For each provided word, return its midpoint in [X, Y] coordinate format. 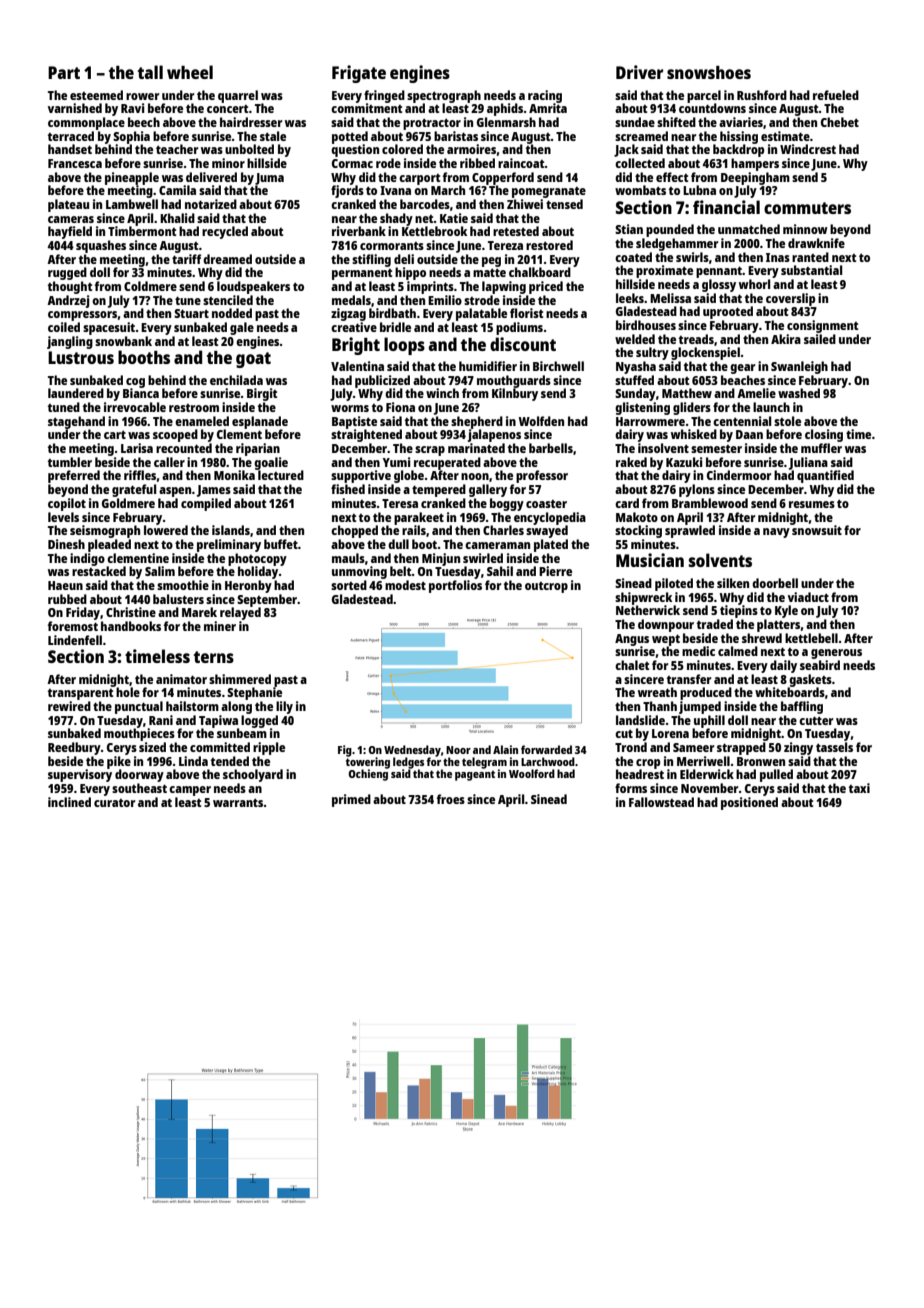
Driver [639, 72]
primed [351, 800]
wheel [190, 72]
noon [475, 476]
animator [181, 679]
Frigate [359, 74]
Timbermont [142, 231]
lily [284, 707]
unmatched [749, 229]
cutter [816, 720]
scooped [175, 435]
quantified [825, 476]
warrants [238, 803]
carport [419, 179]
